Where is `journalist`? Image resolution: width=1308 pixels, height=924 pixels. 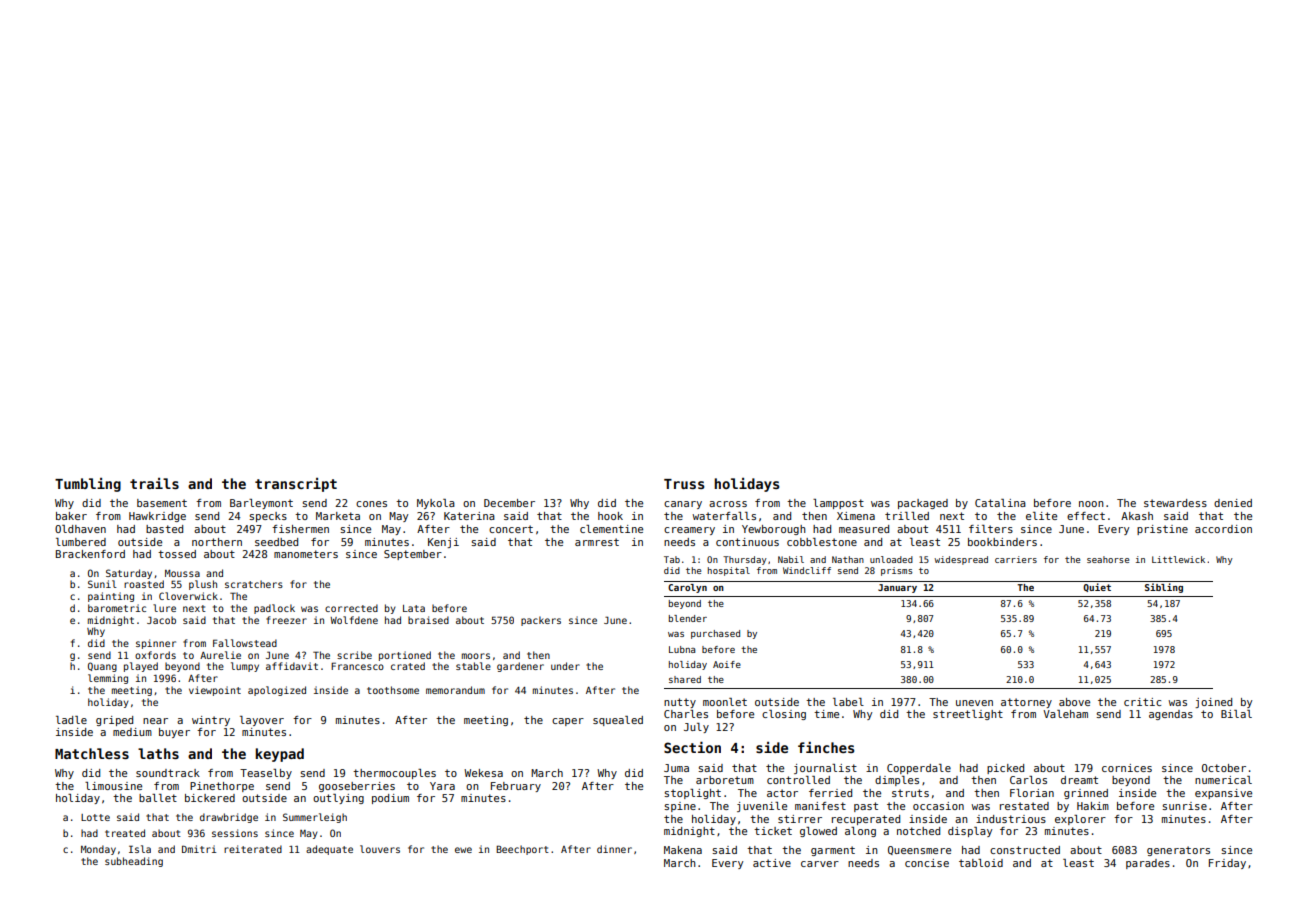
journalist is located at coordinates (825, 769).
